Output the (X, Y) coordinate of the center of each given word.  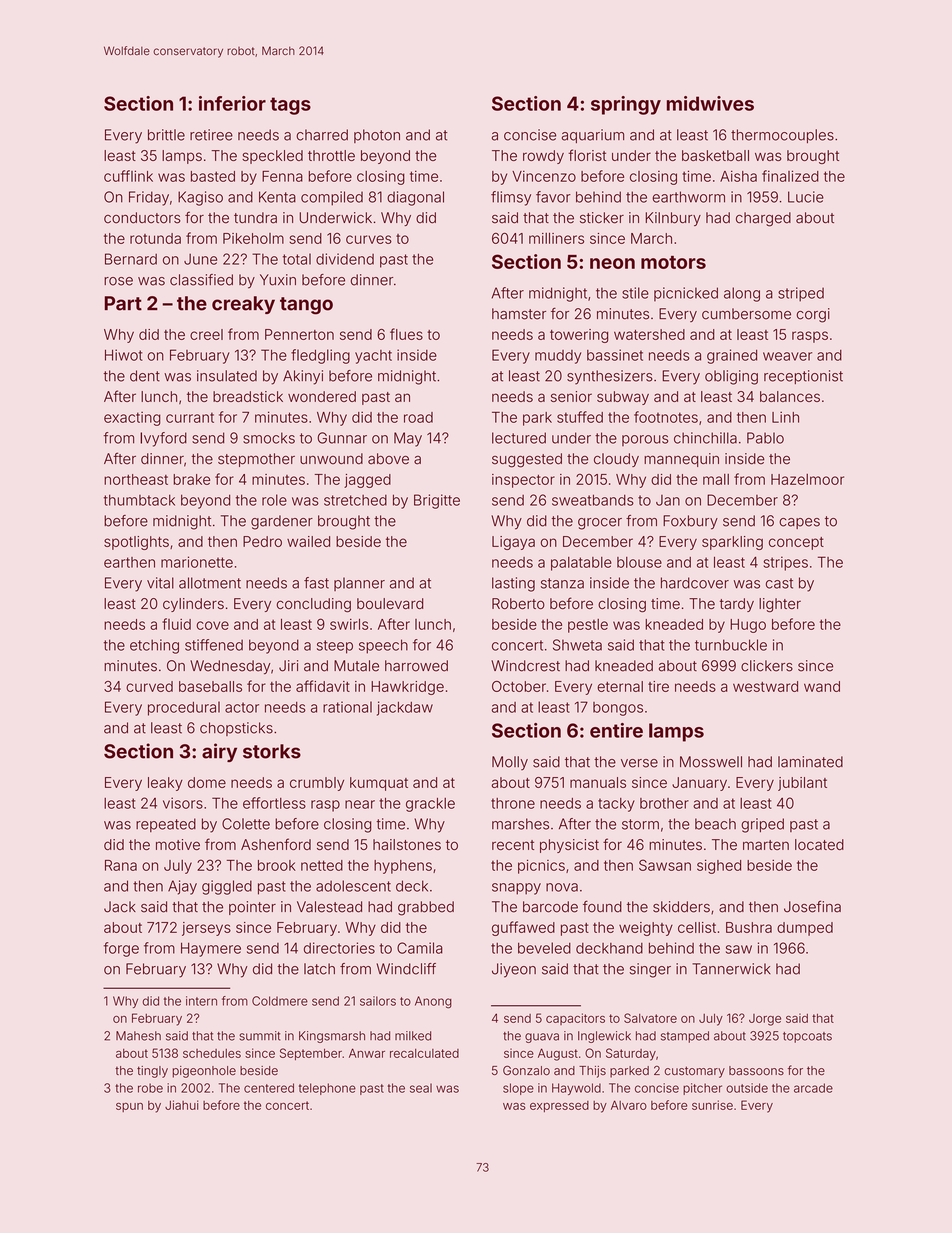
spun (129, 1107)
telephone (327, 1089)
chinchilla (705, 438)
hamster (519, 314)
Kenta (277, 197)
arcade (813, 1088)
